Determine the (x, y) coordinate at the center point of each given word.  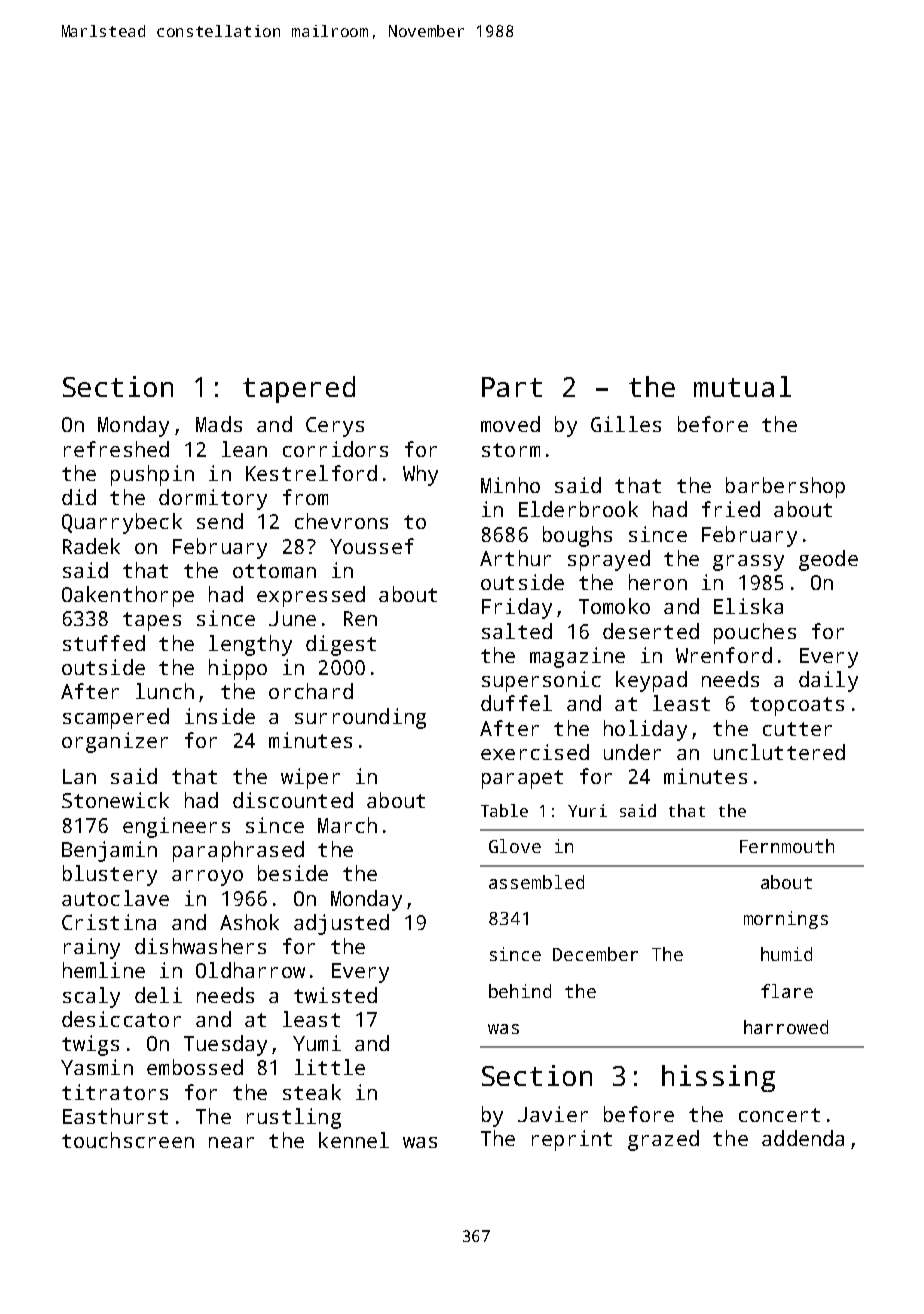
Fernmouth (787, 846)
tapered (299, 389)
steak (312, 1092)
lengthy (250, 645)
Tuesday (225, 1045)
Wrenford (724, 655)
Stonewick (115, 800)
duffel (516, 703)
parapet (522, 779)
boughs (577, 536)
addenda (803, 1138)
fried (731, 509)
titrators (115, 1092)
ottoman (274, 571)
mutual (742, 386)
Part (512, 387)
